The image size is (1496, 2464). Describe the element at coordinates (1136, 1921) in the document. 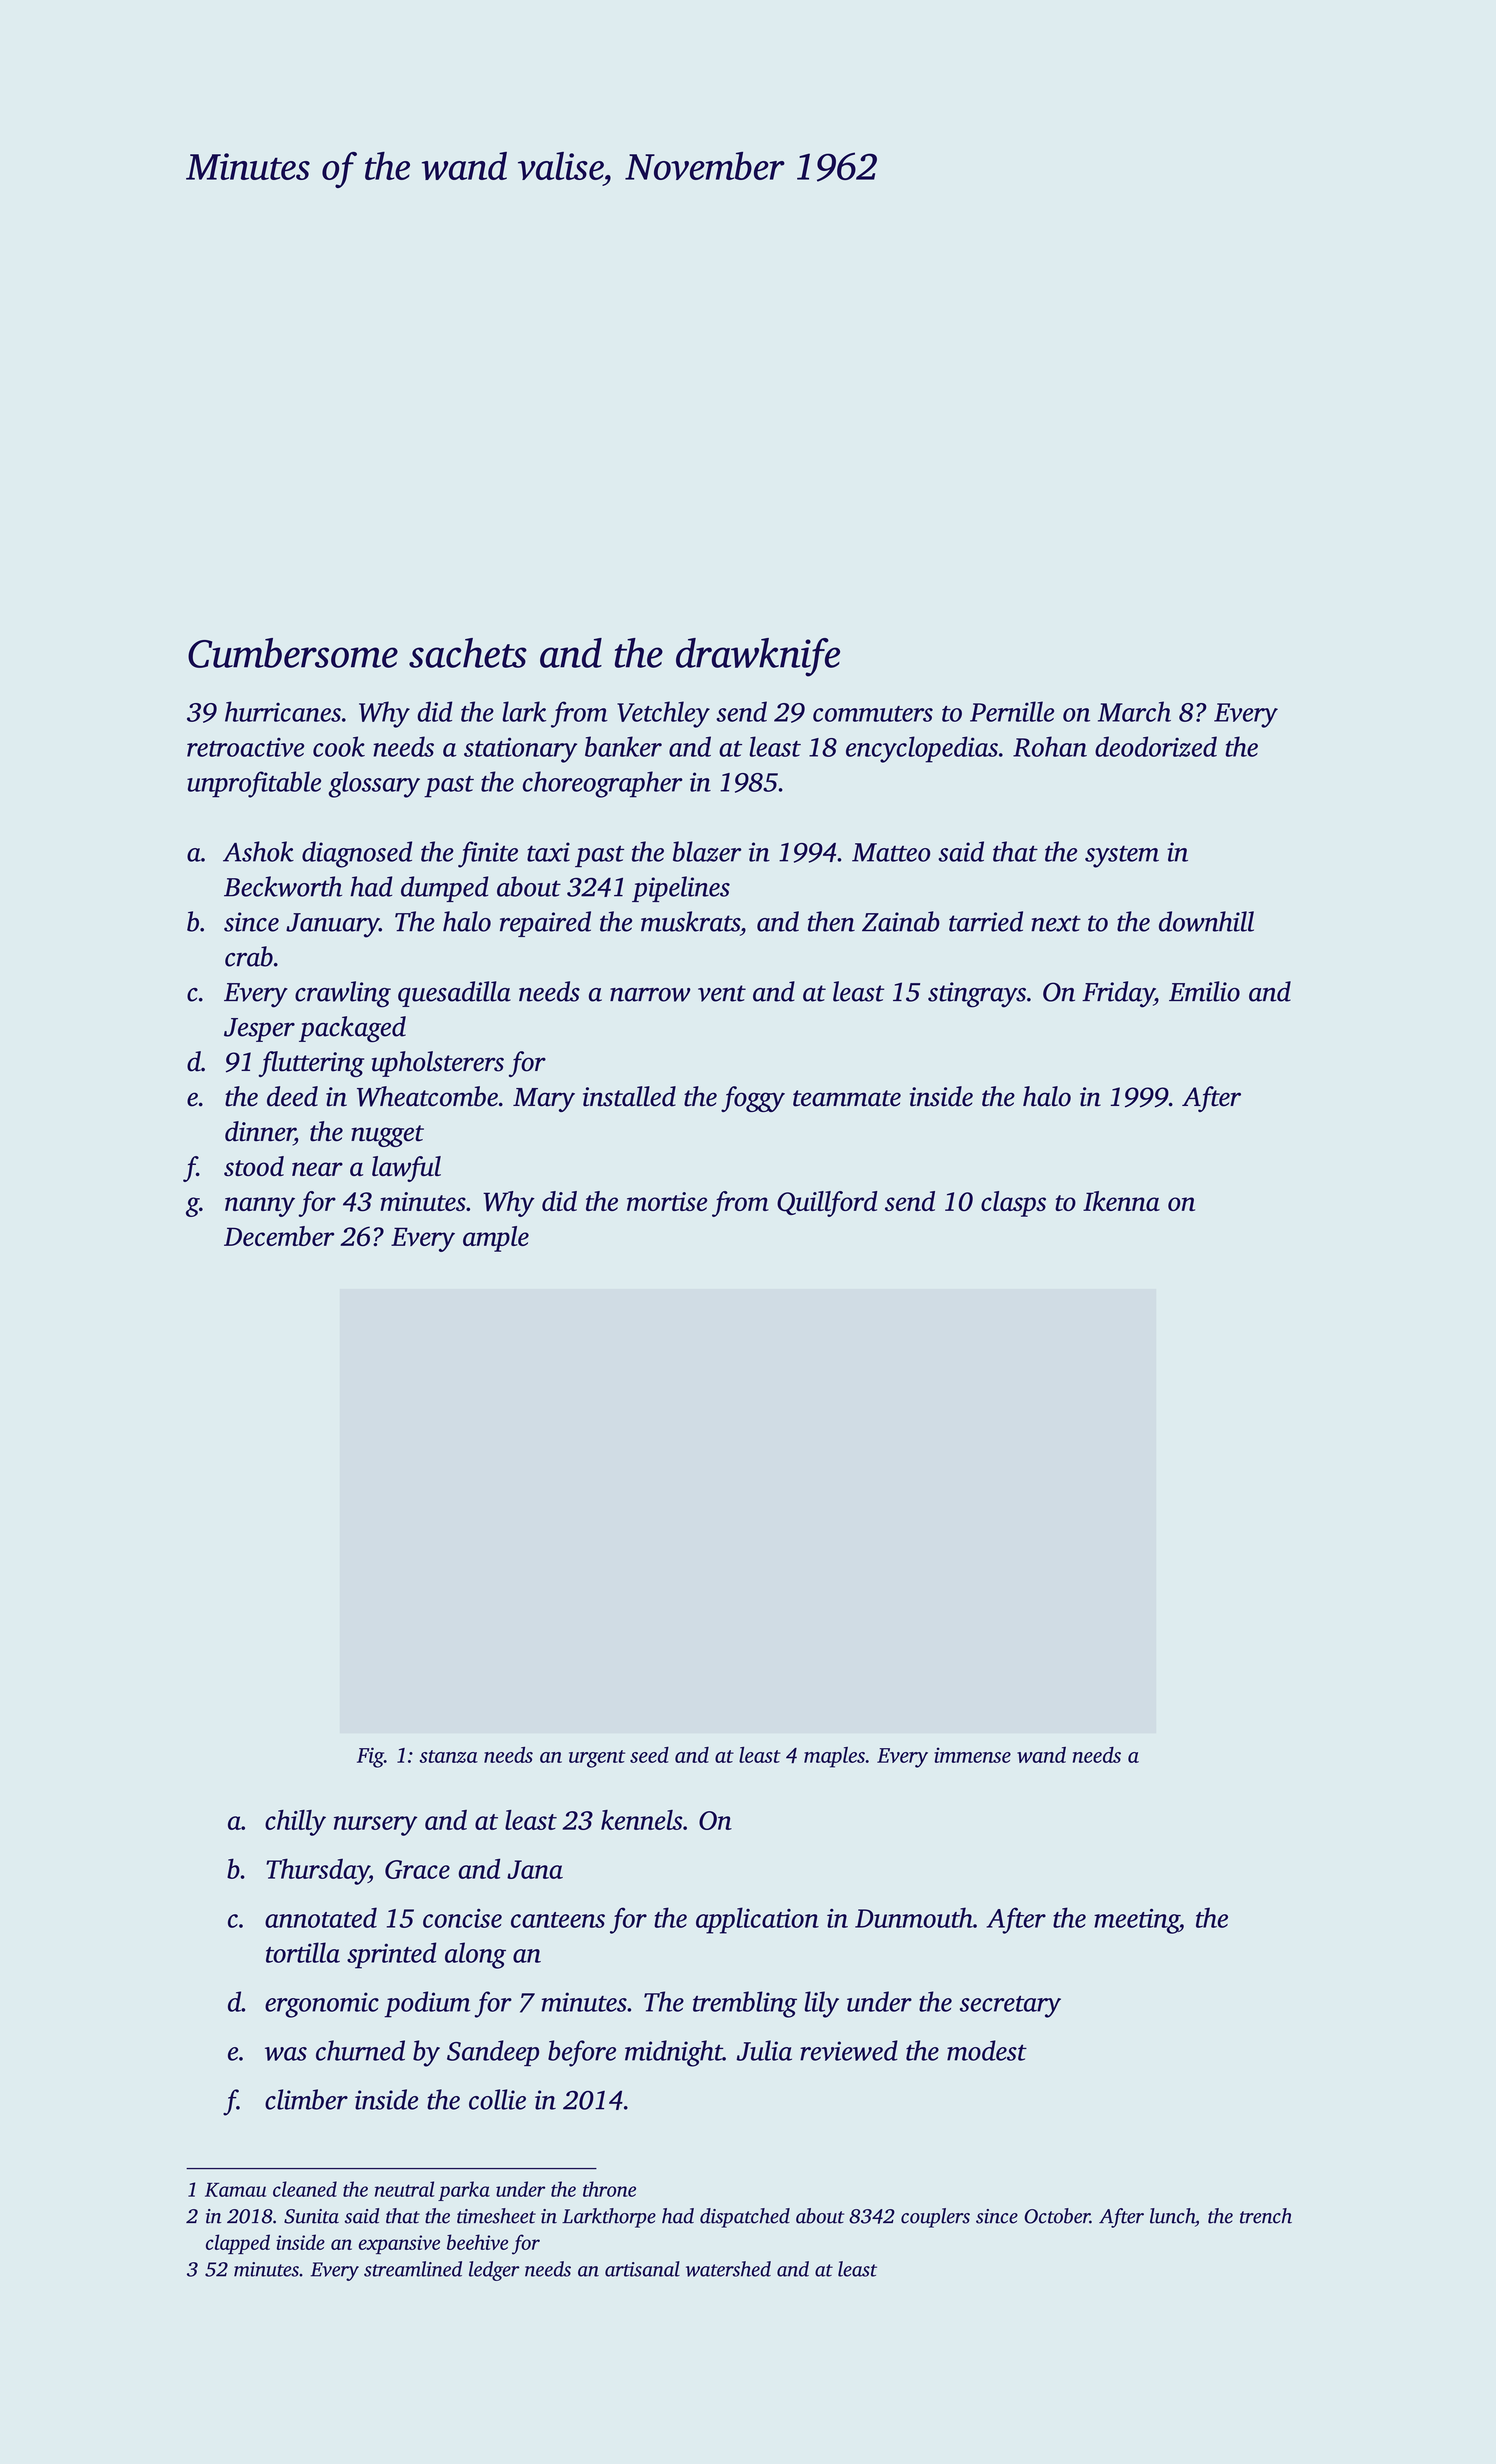

I see `meeting` at that location.
